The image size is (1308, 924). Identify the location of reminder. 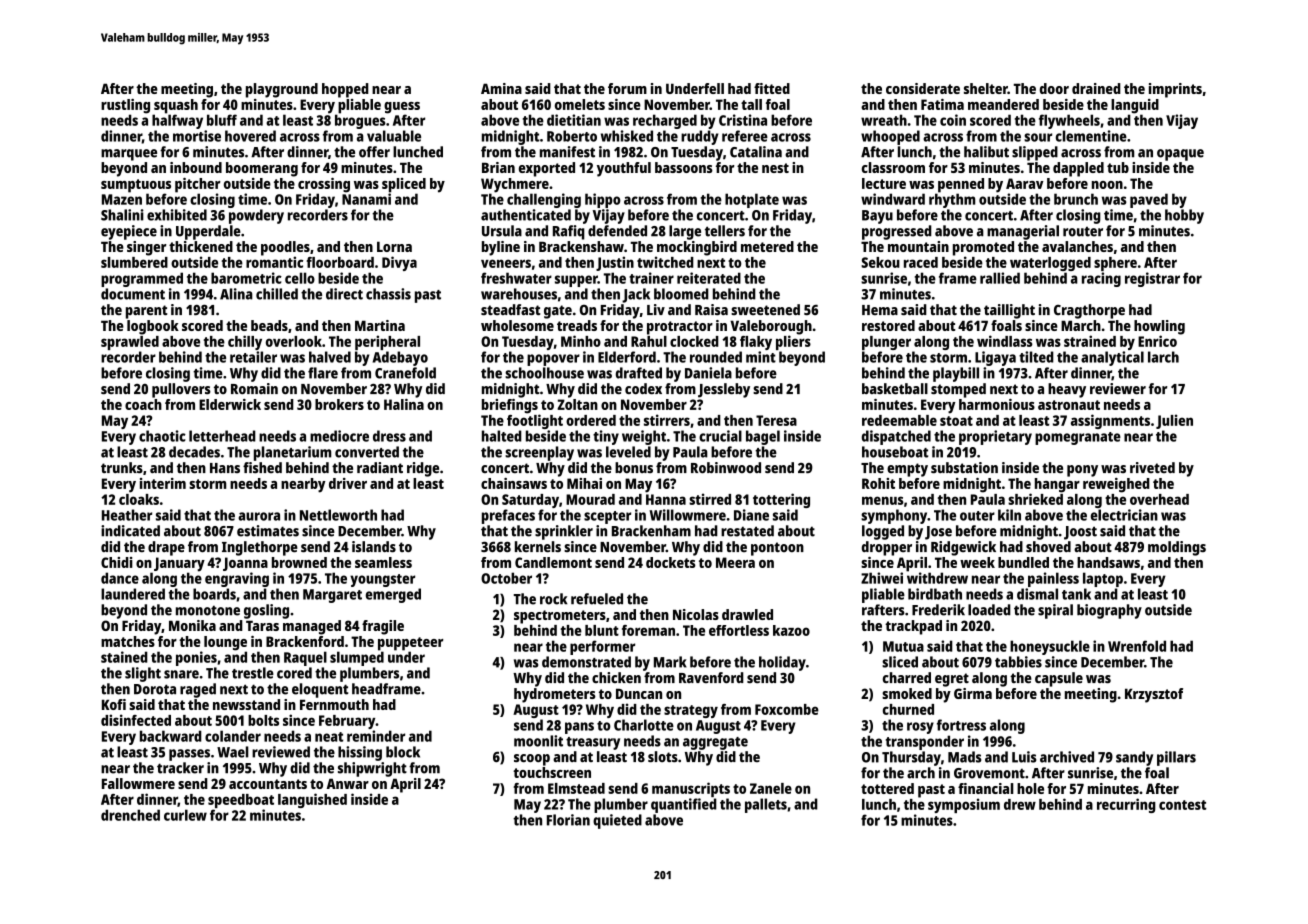
(376, 736).
